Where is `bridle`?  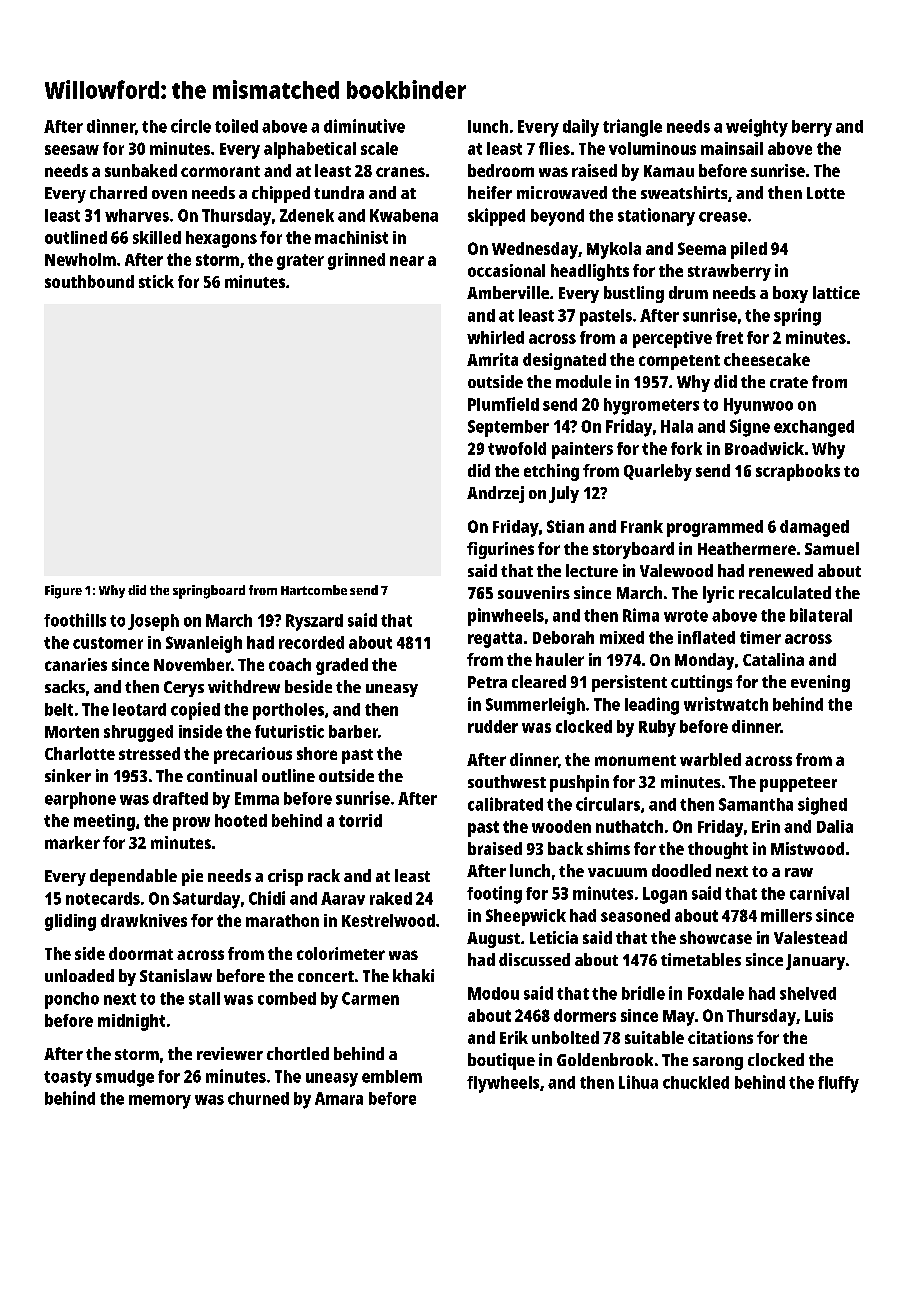
bridle is located at coordinates (643, 993).
